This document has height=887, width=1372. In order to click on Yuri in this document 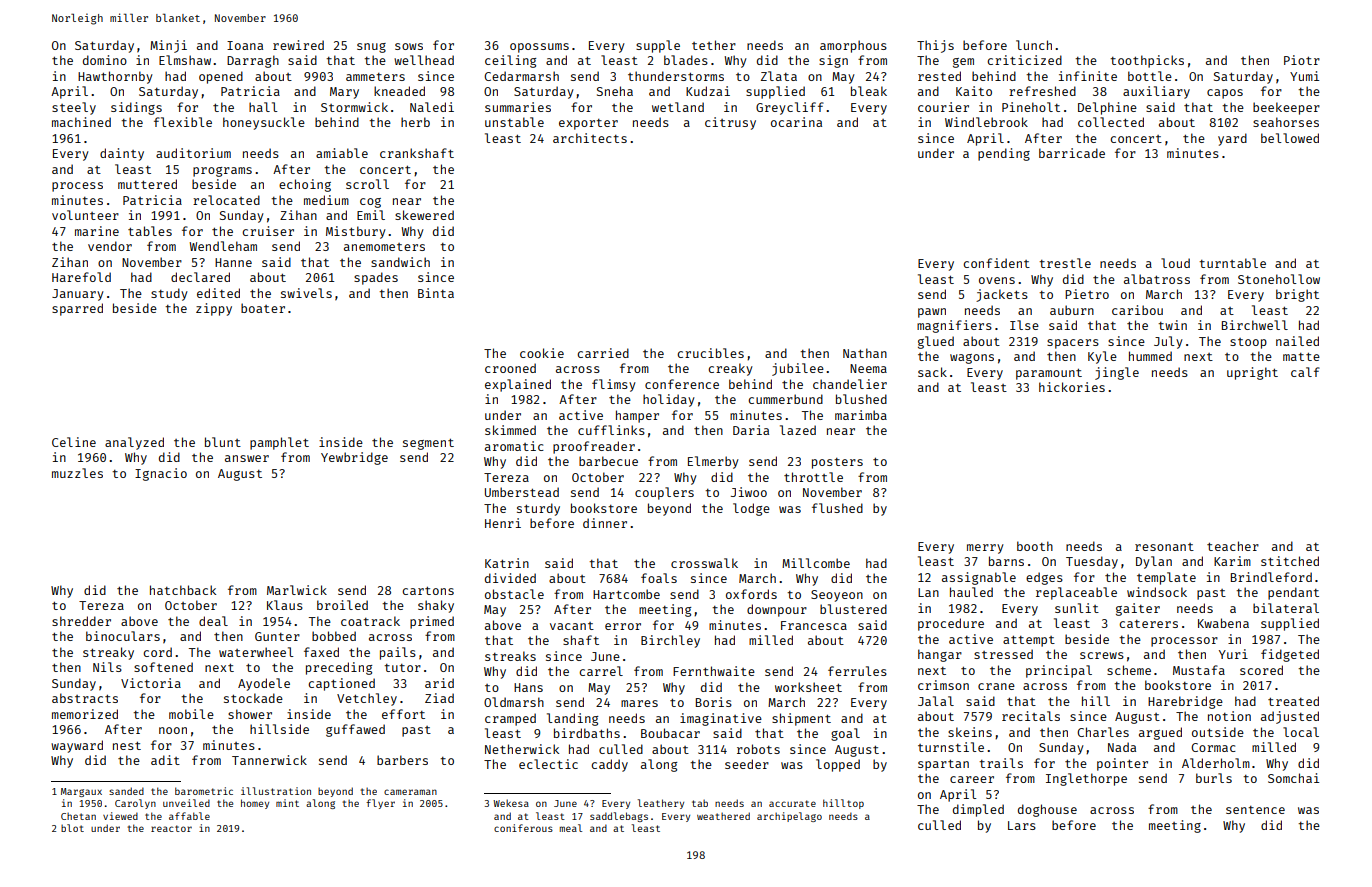, I will do `click(1233, 654)`.
